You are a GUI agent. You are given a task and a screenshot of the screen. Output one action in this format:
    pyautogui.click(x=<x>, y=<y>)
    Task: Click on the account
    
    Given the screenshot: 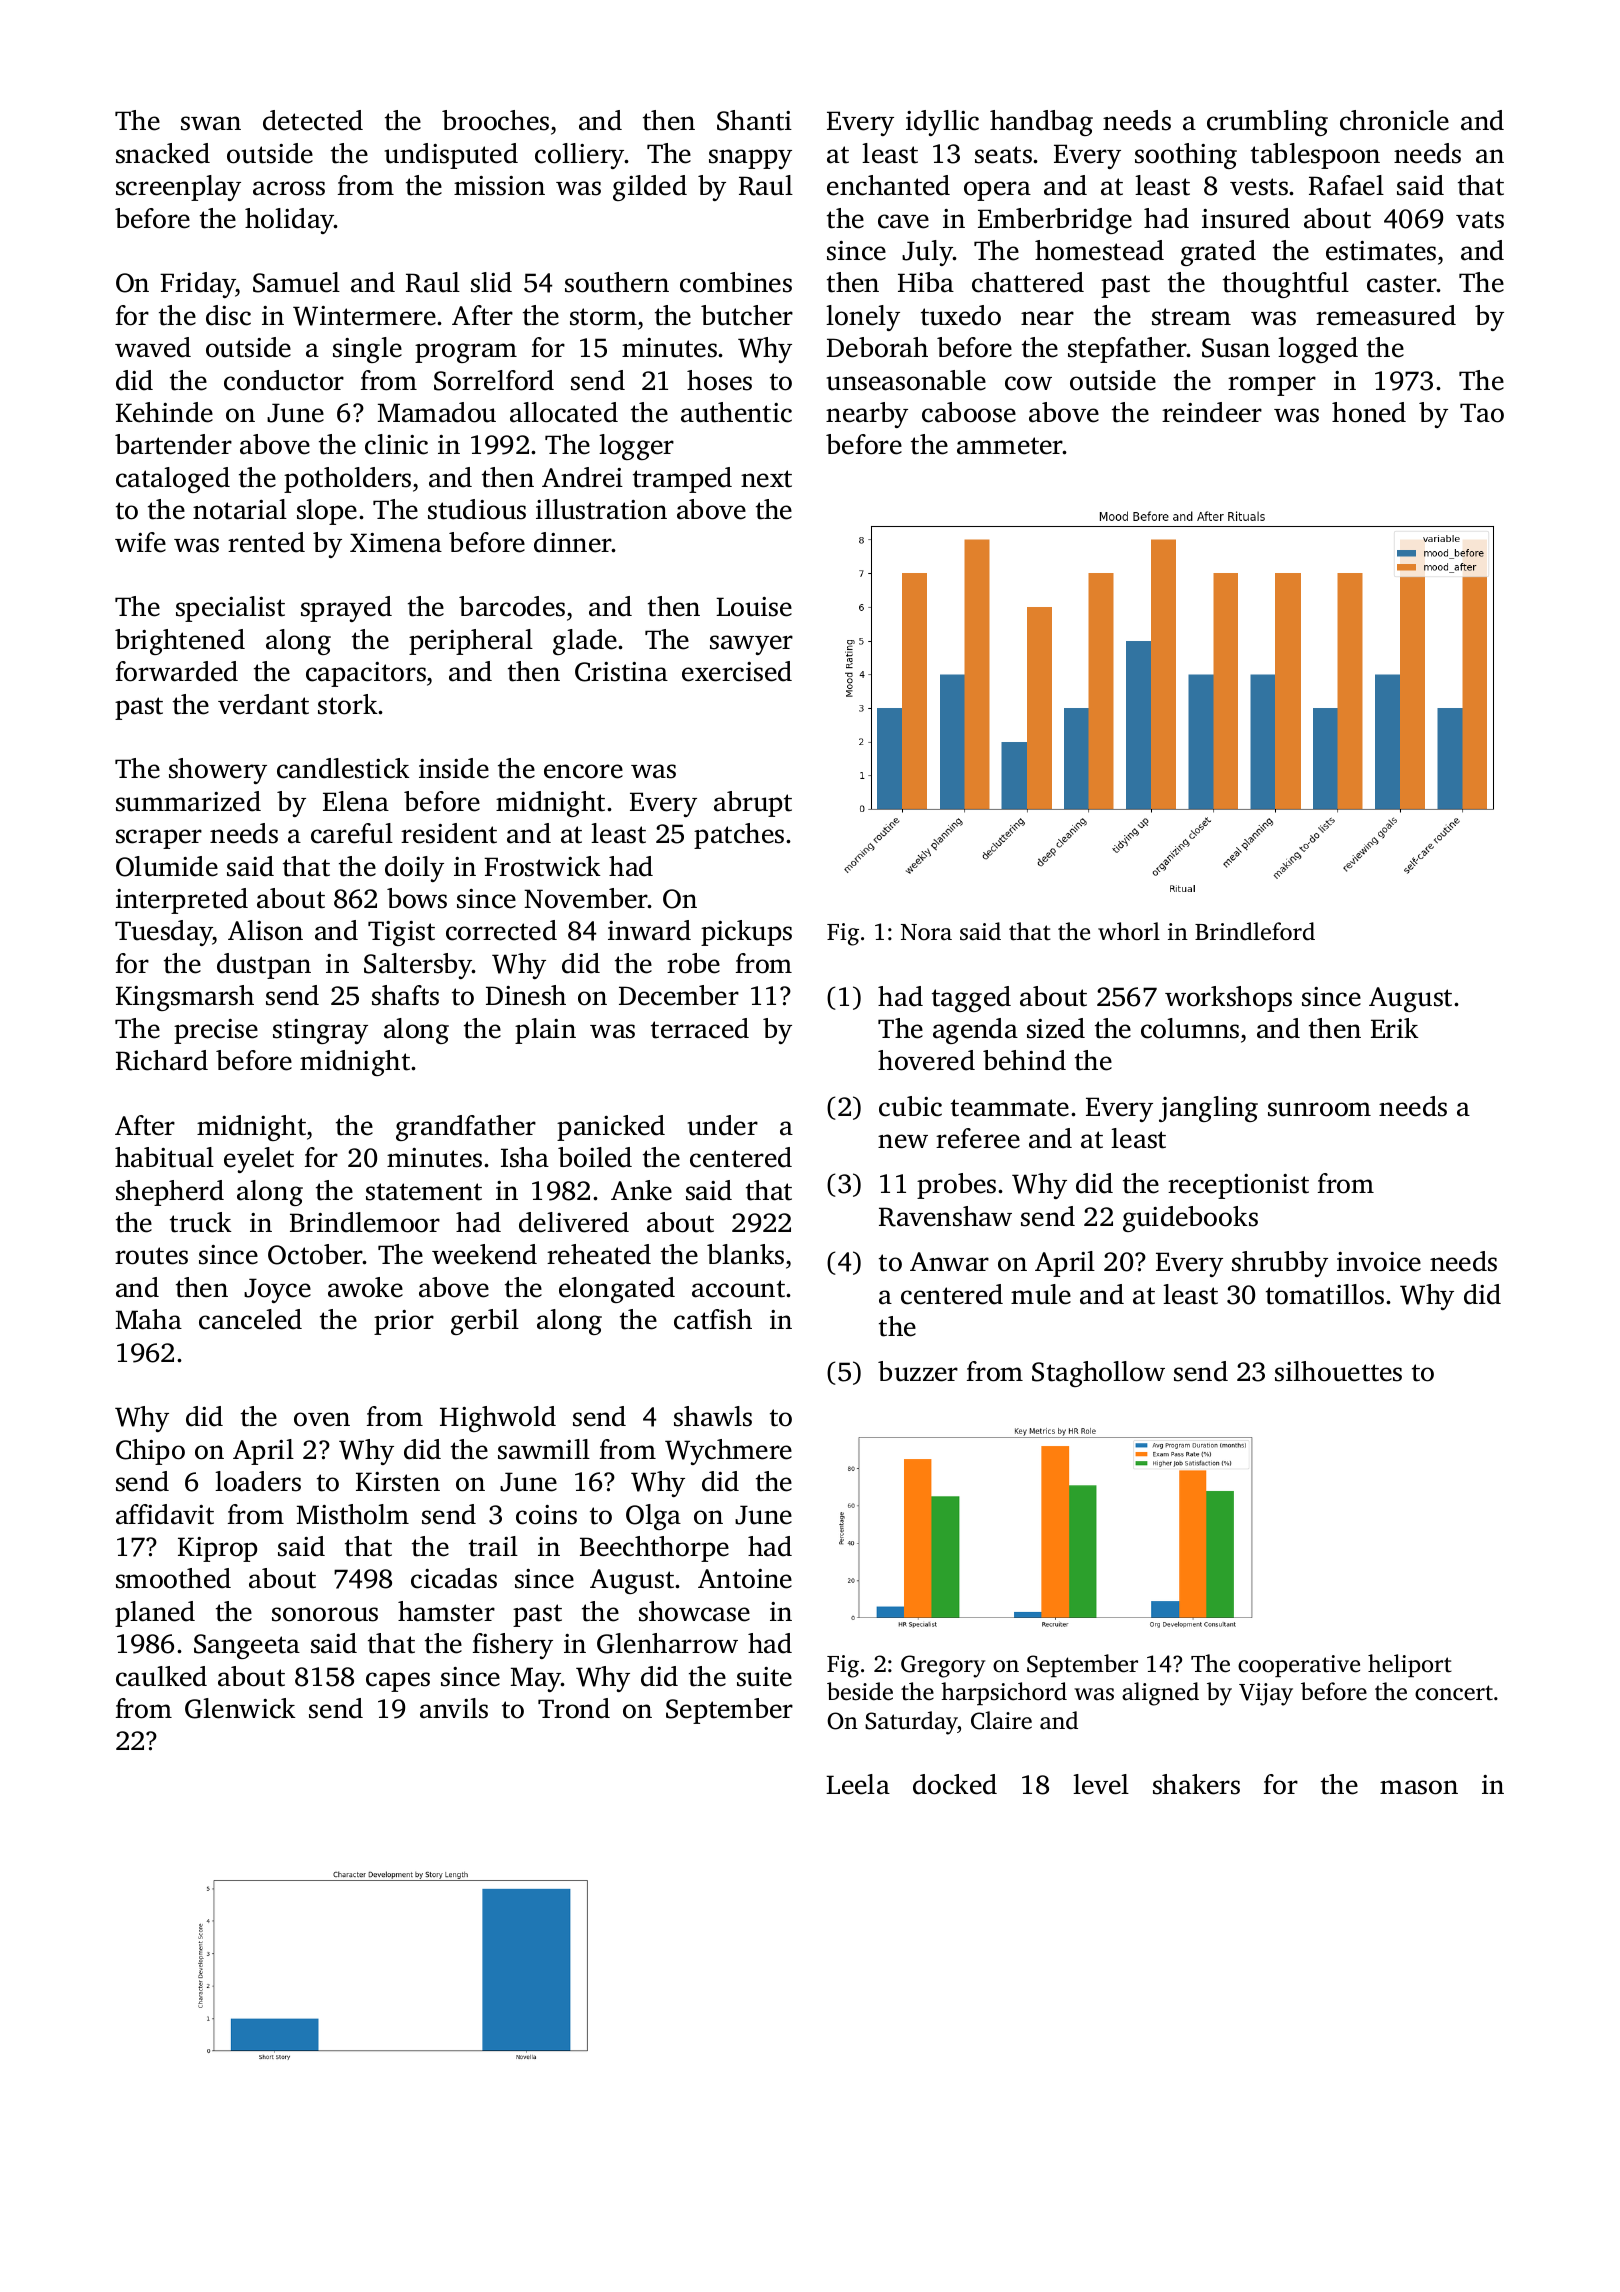 What is the action you would take?
    pyautogui.click(x=738, y=1289)
